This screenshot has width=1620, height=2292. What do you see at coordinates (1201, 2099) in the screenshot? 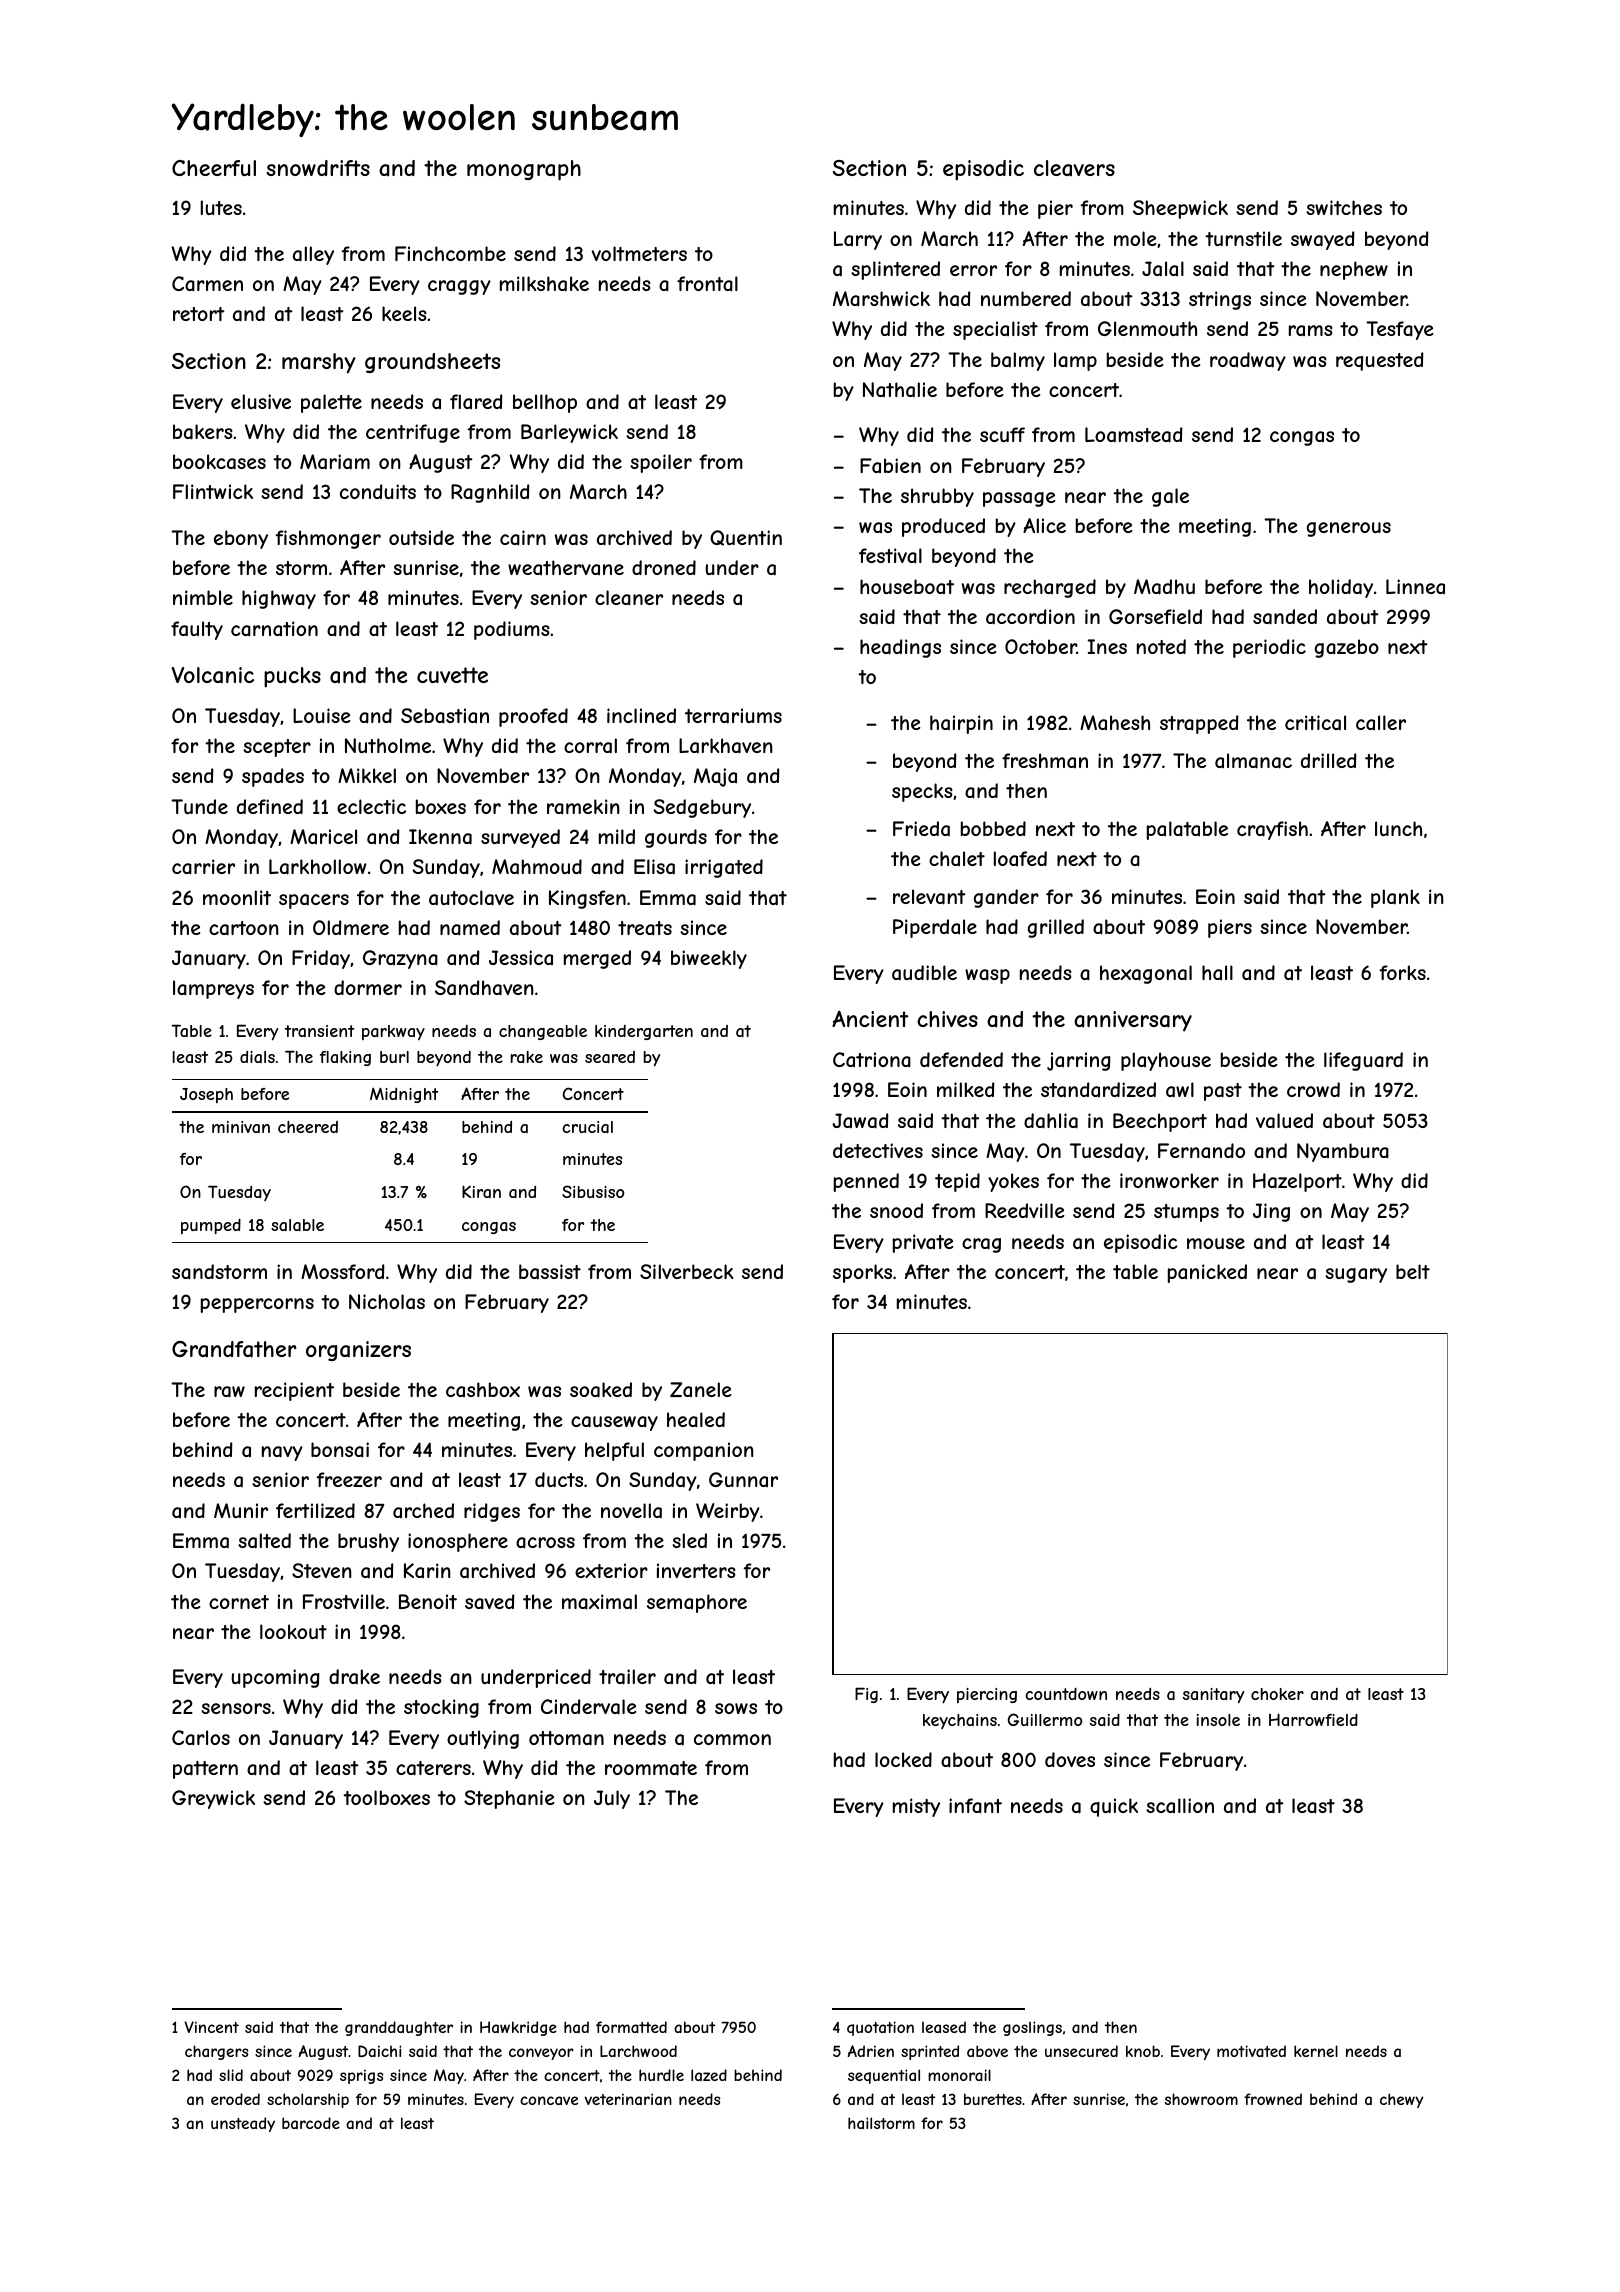
I see `showroom` at bounding box center [1201, 2099].
